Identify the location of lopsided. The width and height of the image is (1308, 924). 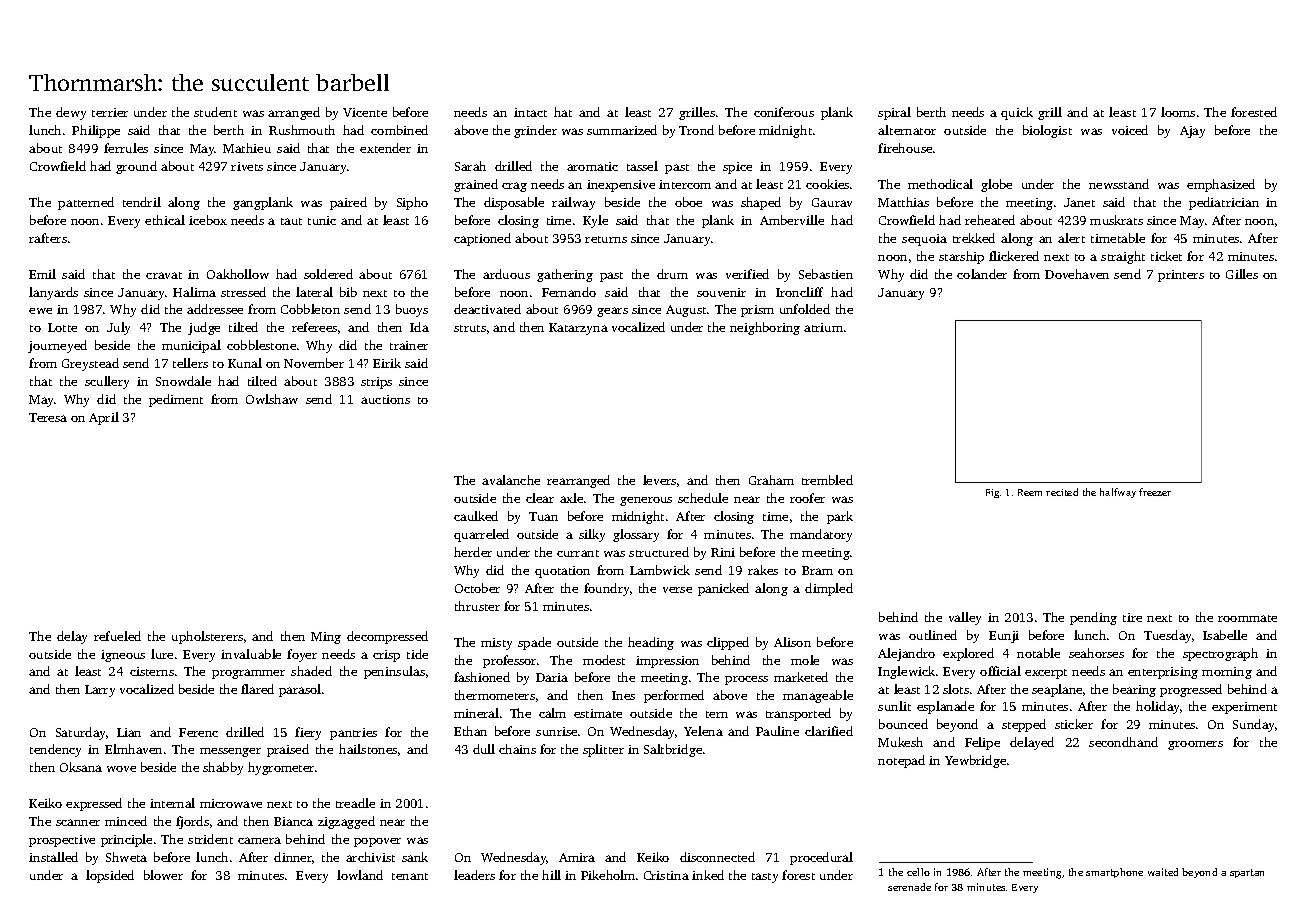
(110, 876).
